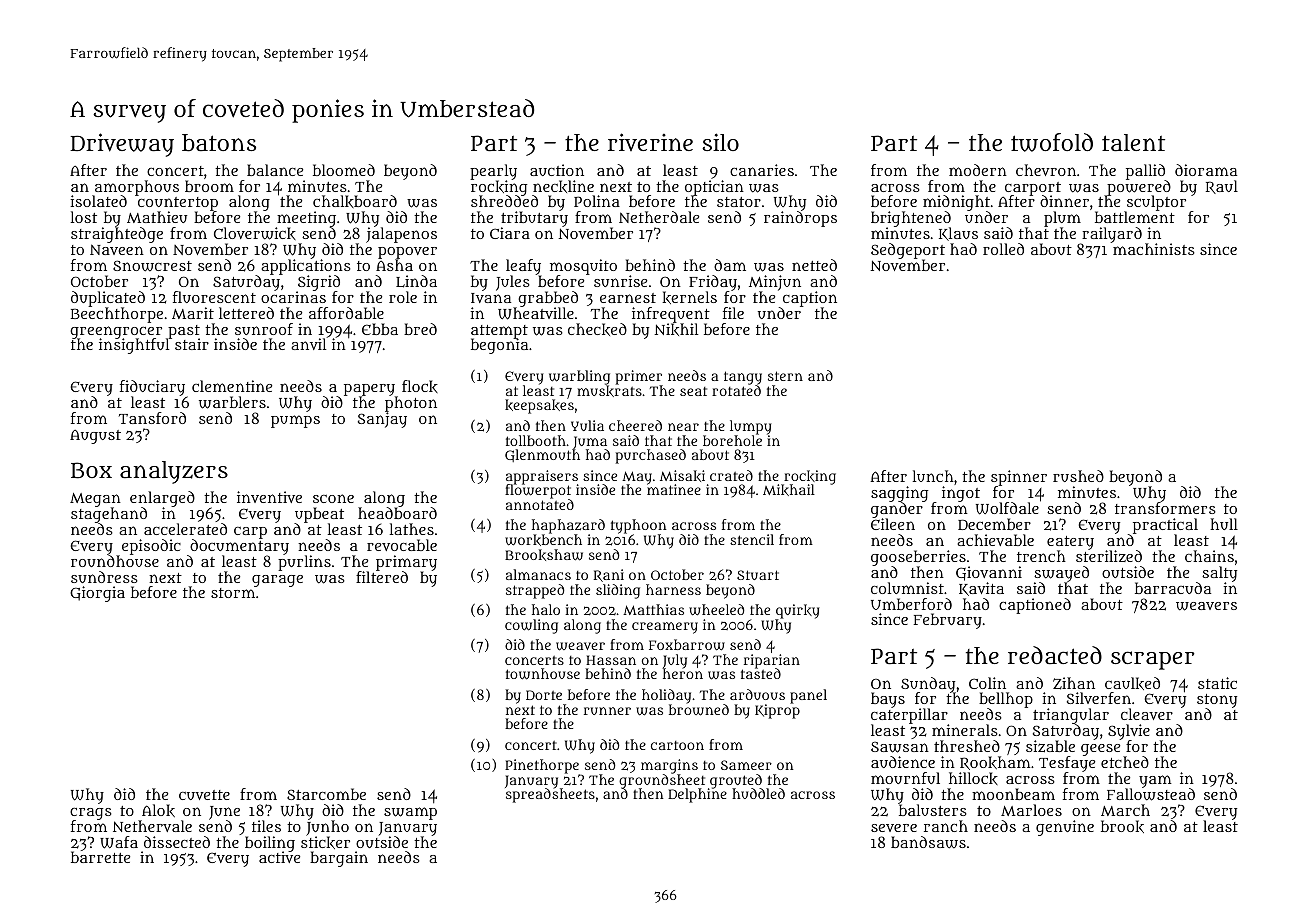 The image size is (1308, 924). I want to click on silo, so click(720, 142).
